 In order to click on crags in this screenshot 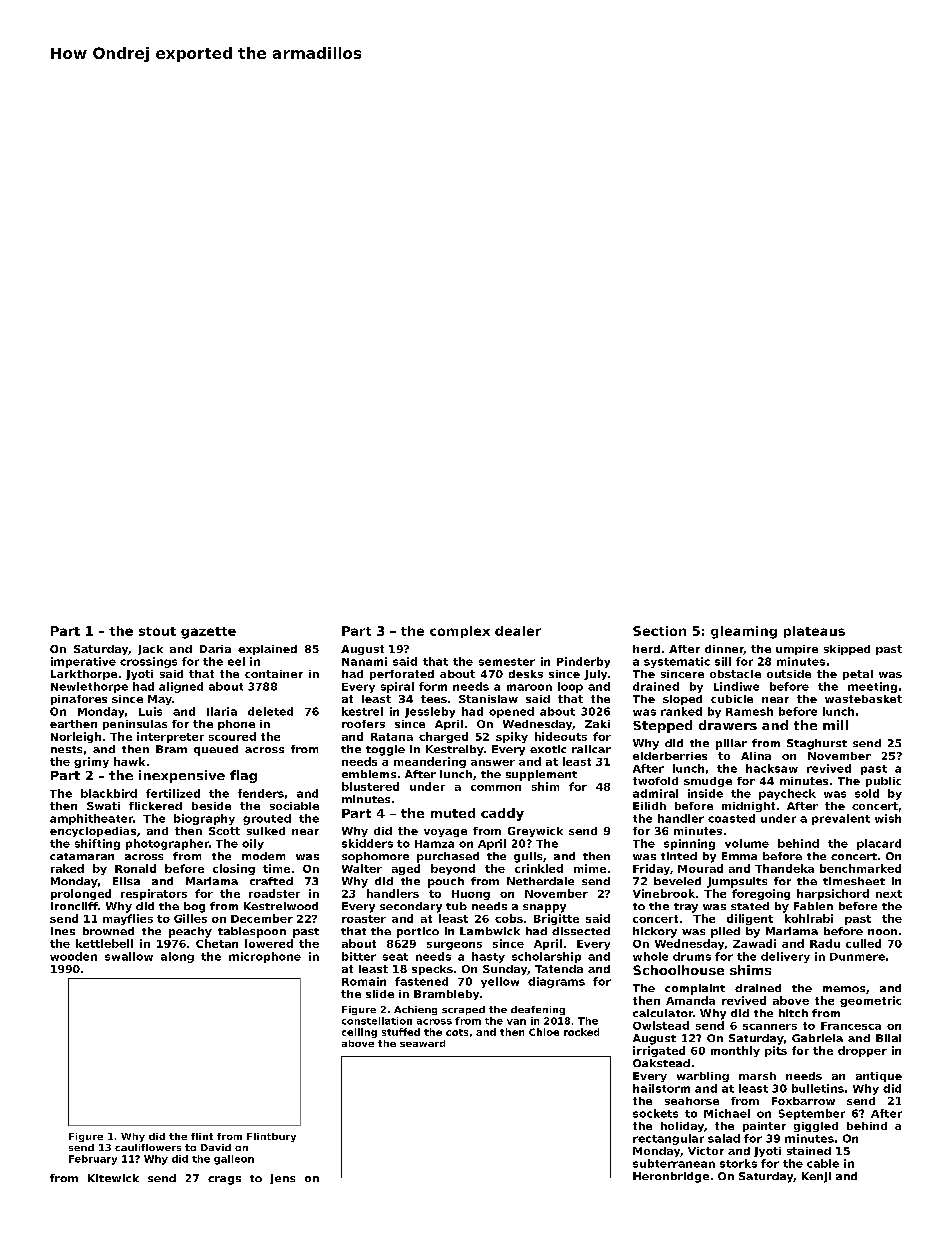, I will do `click(224, 1180)`.
